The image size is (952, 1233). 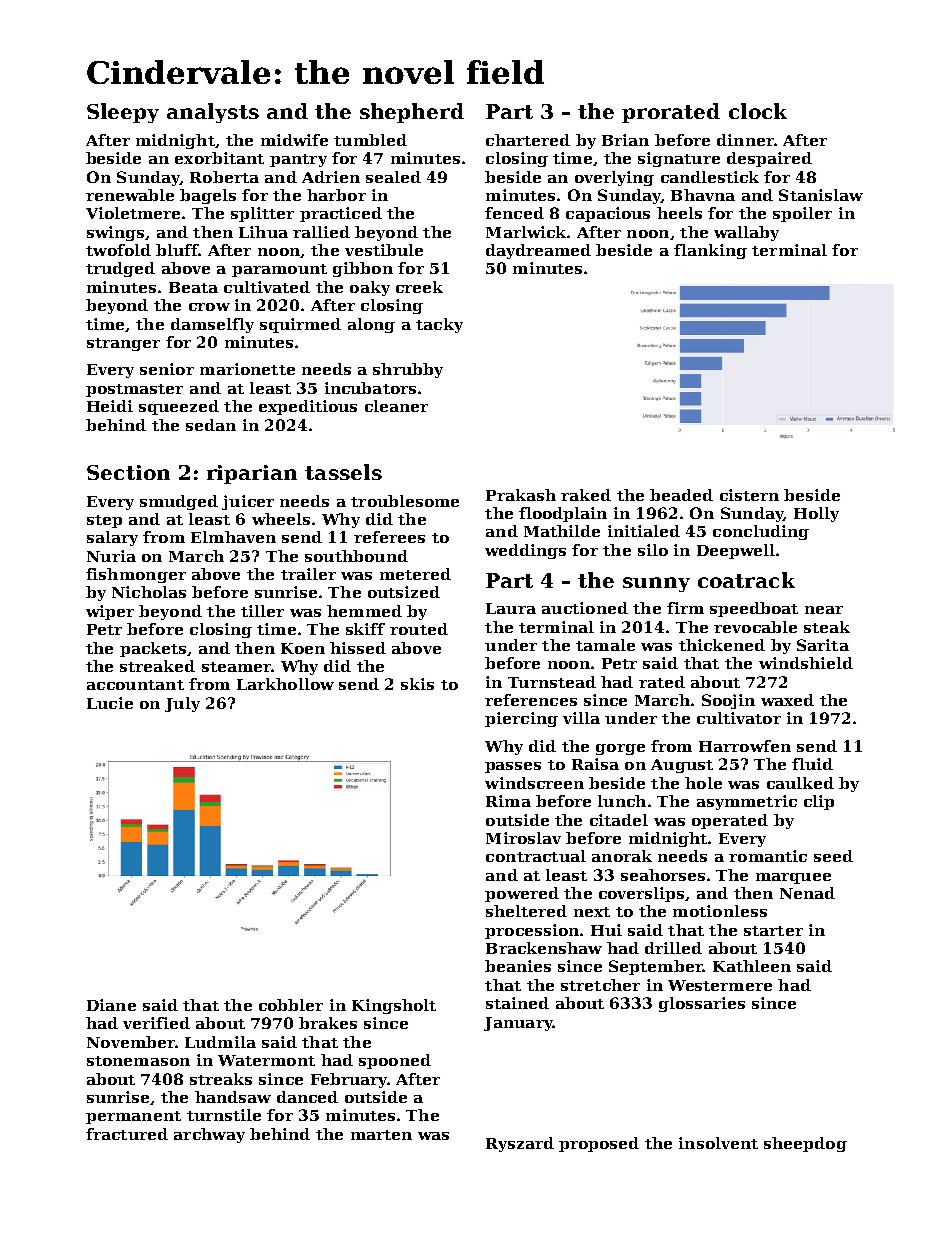 What do you see at coordinates (802, 214) in the screenshot?
I see `spoiler` at bounding box center [802, 214].
